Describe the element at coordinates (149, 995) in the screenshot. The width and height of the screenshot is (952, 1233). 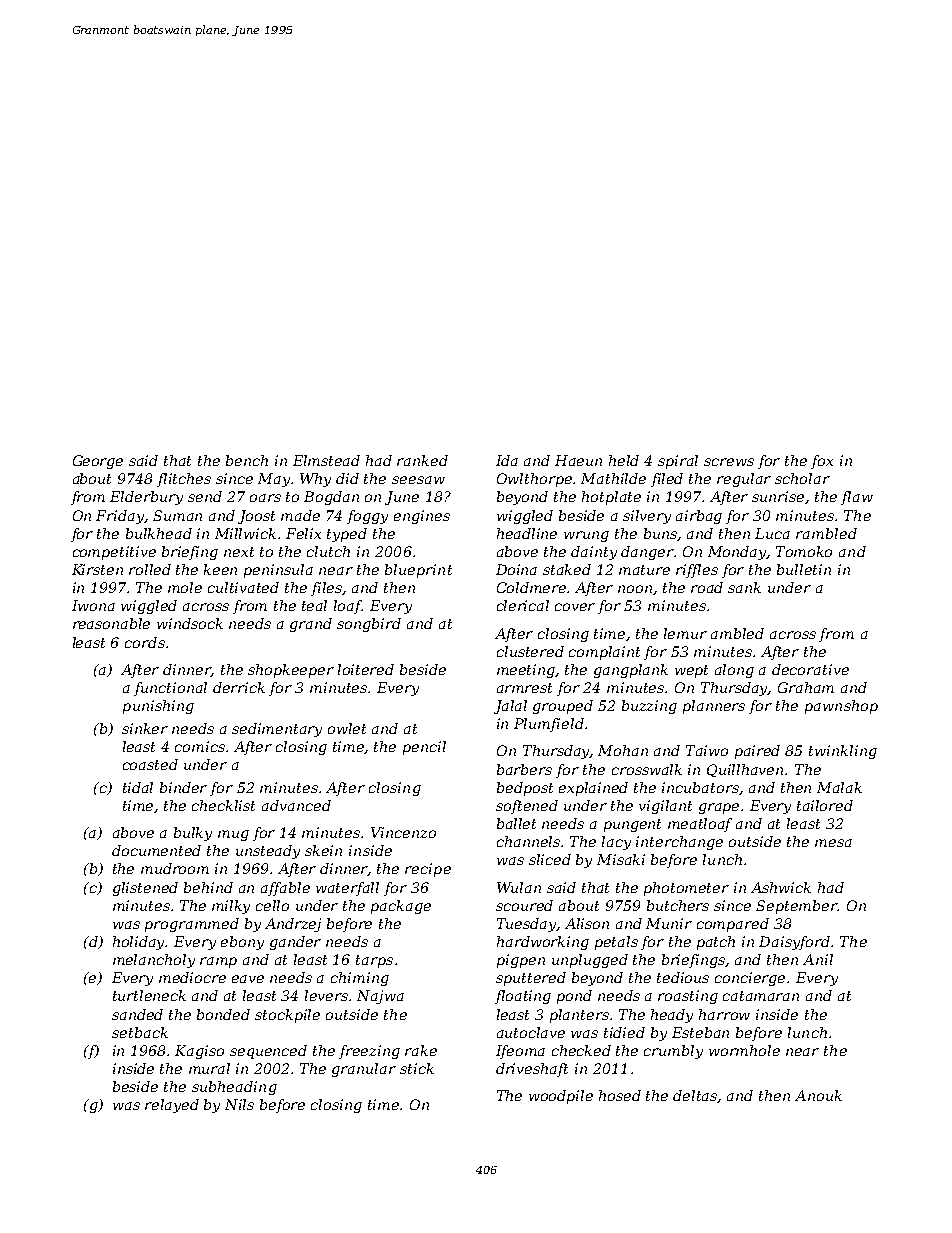
I see `turtleneck` at that location.
